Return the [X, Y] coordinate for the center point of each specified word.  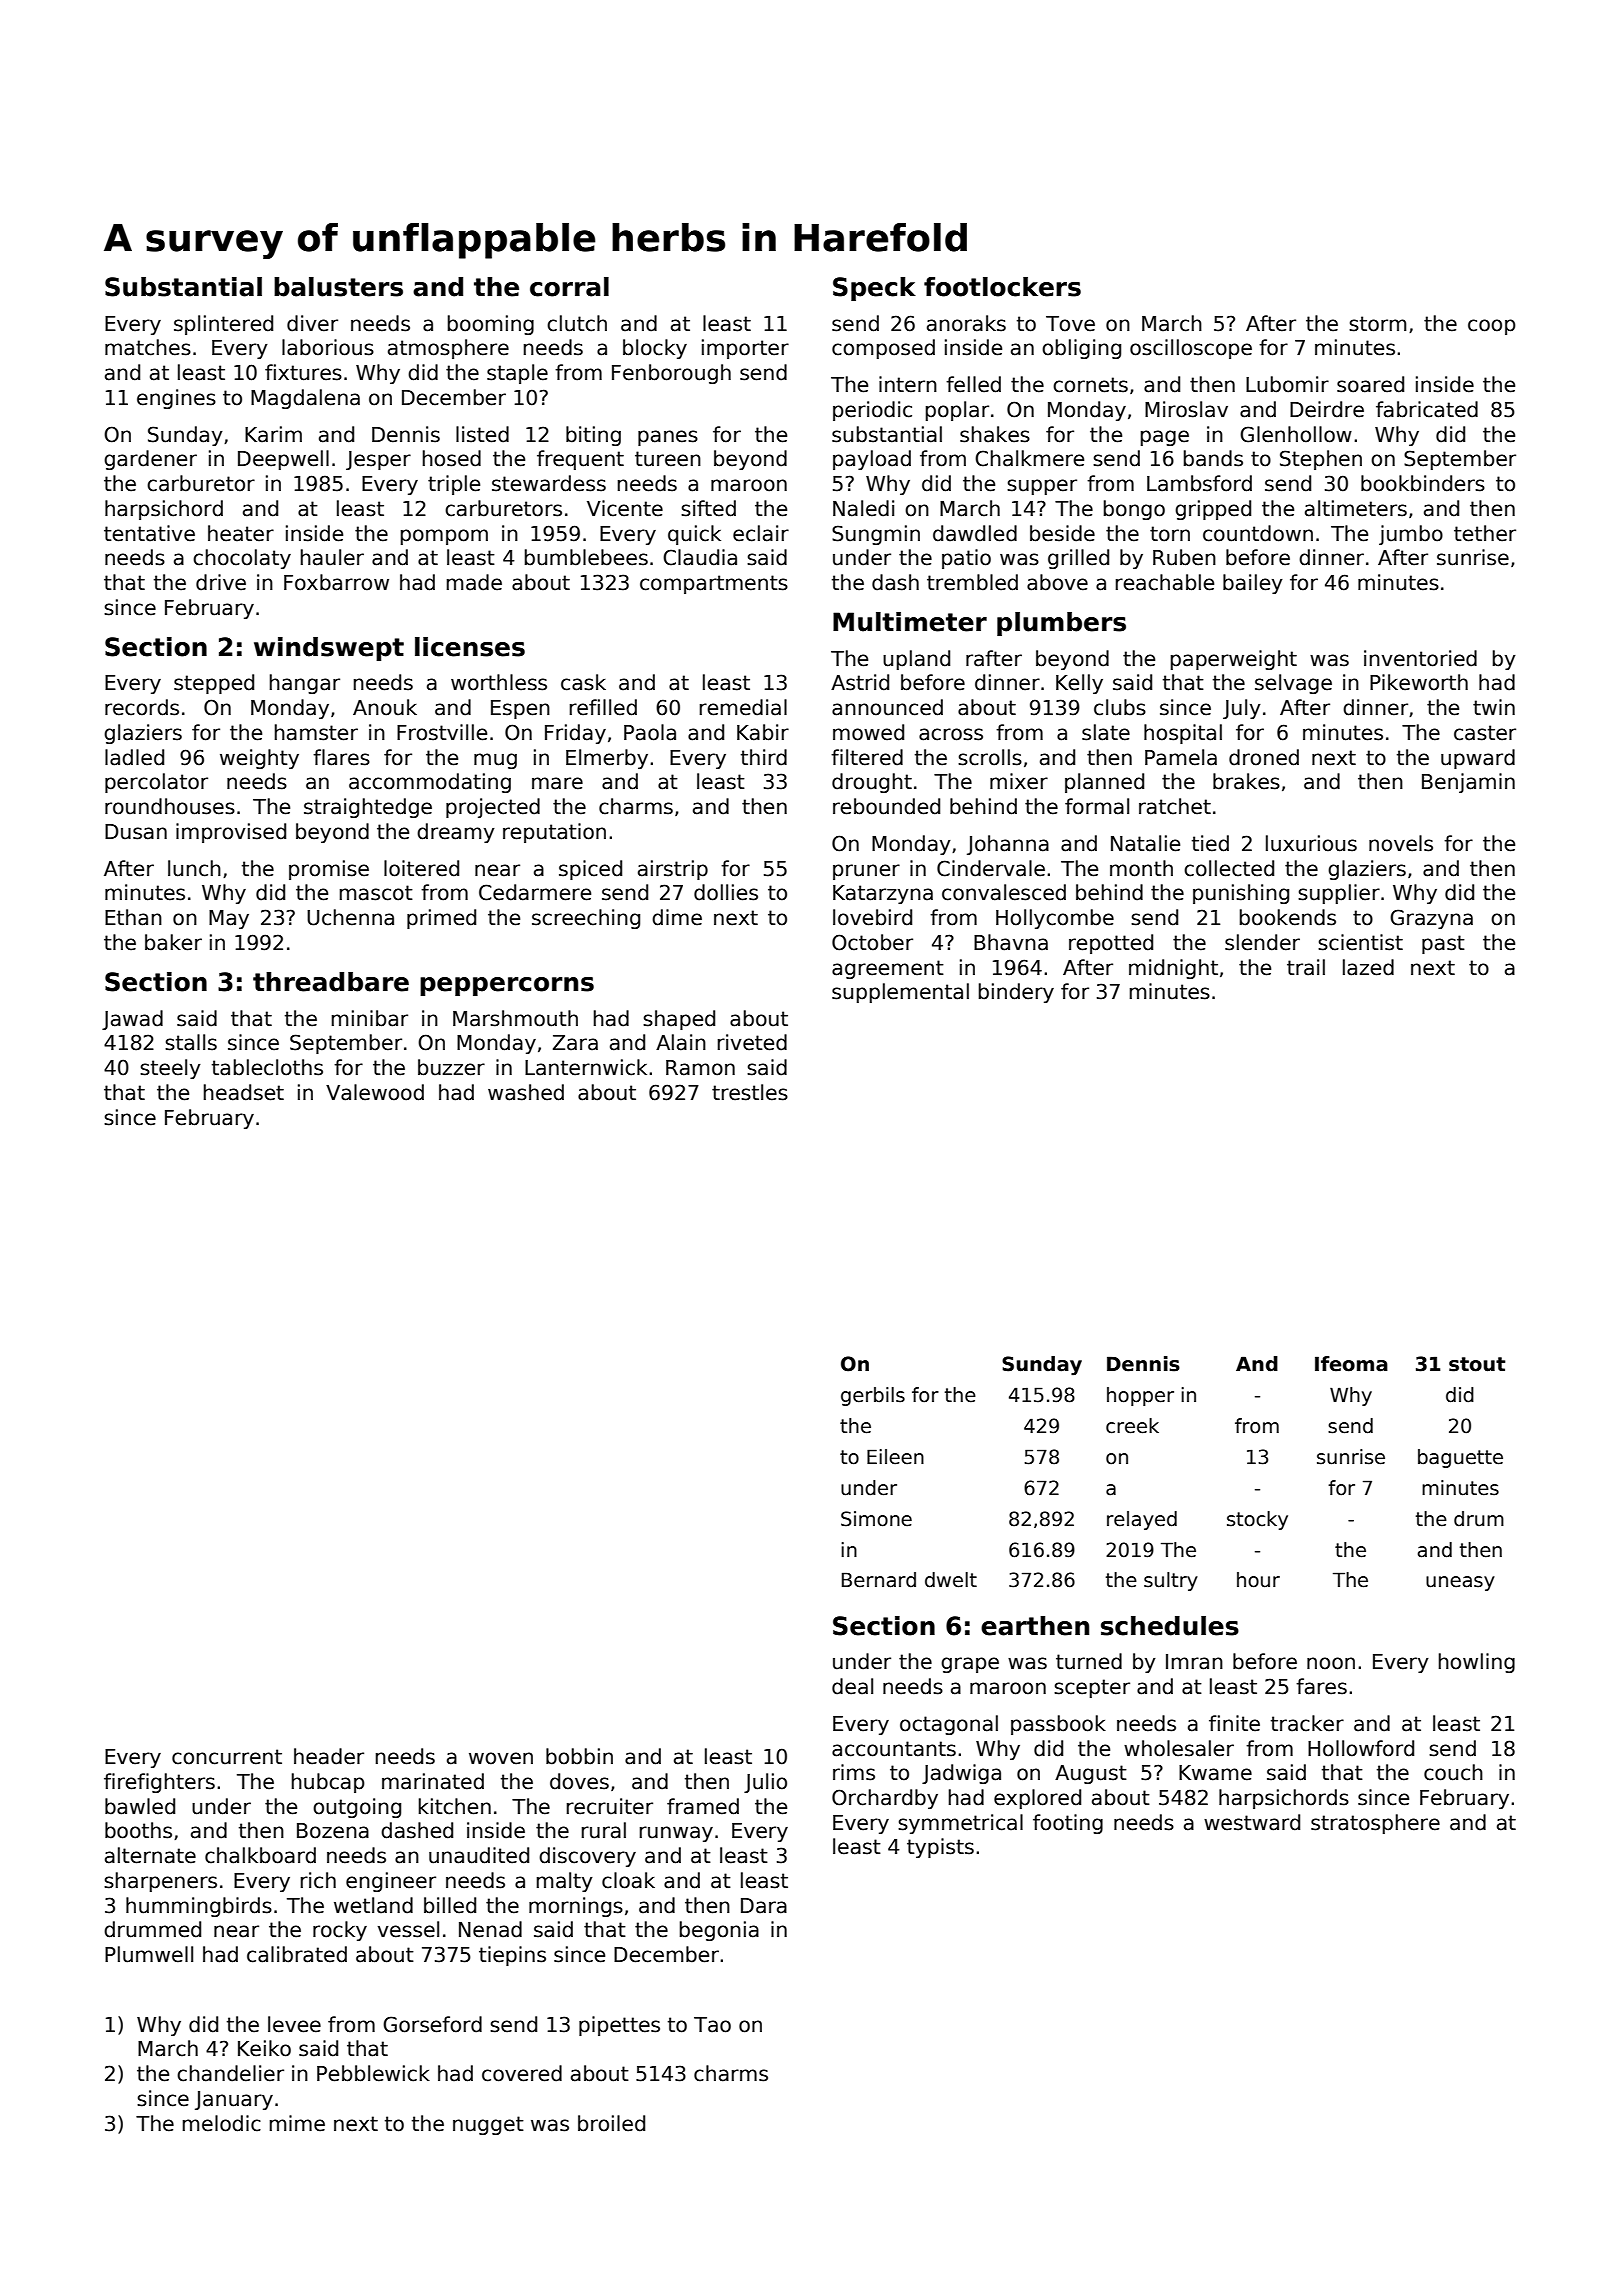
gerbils [873, 1396]
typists [940, 1848]
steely [170, 1069]
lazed [1368, 967]
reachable [1165, 582]
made [474, 582]
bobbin [579, 1756]
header [329, 1756]
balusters [338, 287]
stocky [1257, 1520]
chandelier [230, 2073]
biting [593, 436]
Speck [874, 289]
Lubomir [1287, 384]
